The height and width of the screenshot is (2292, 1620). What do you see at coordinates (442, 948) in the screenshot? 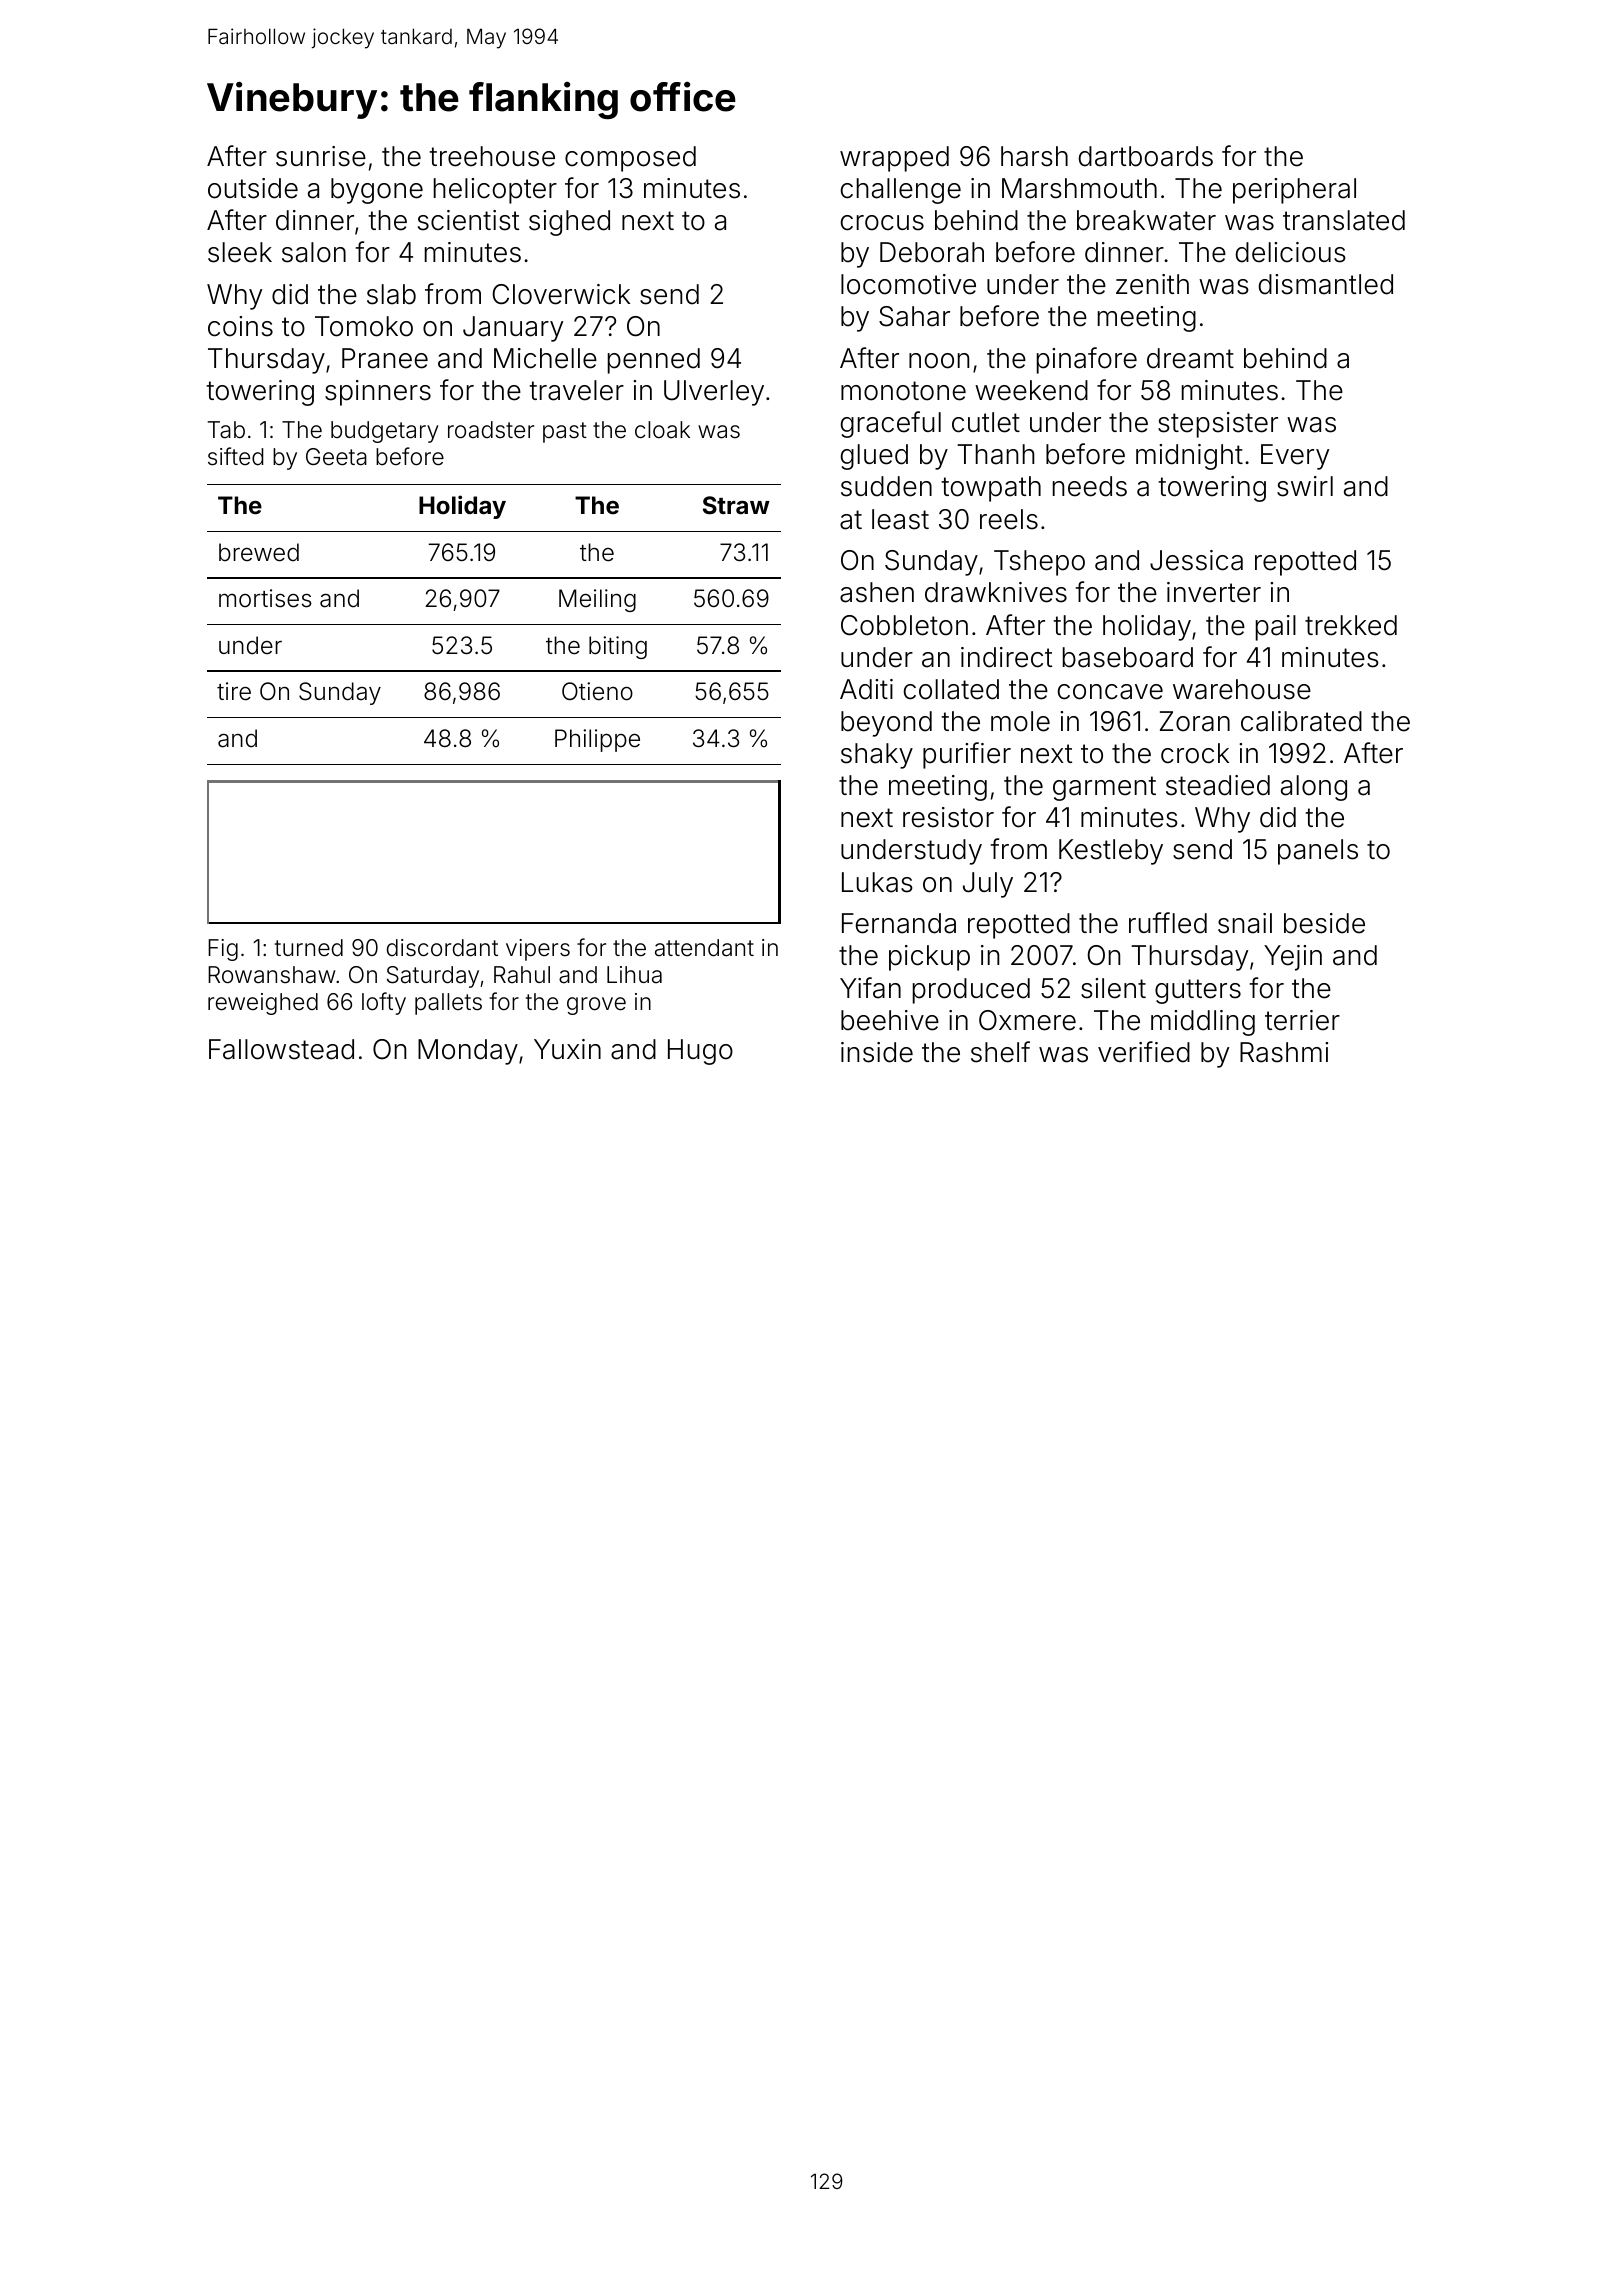
I see `discordant` at bounding box center [442, 948].
